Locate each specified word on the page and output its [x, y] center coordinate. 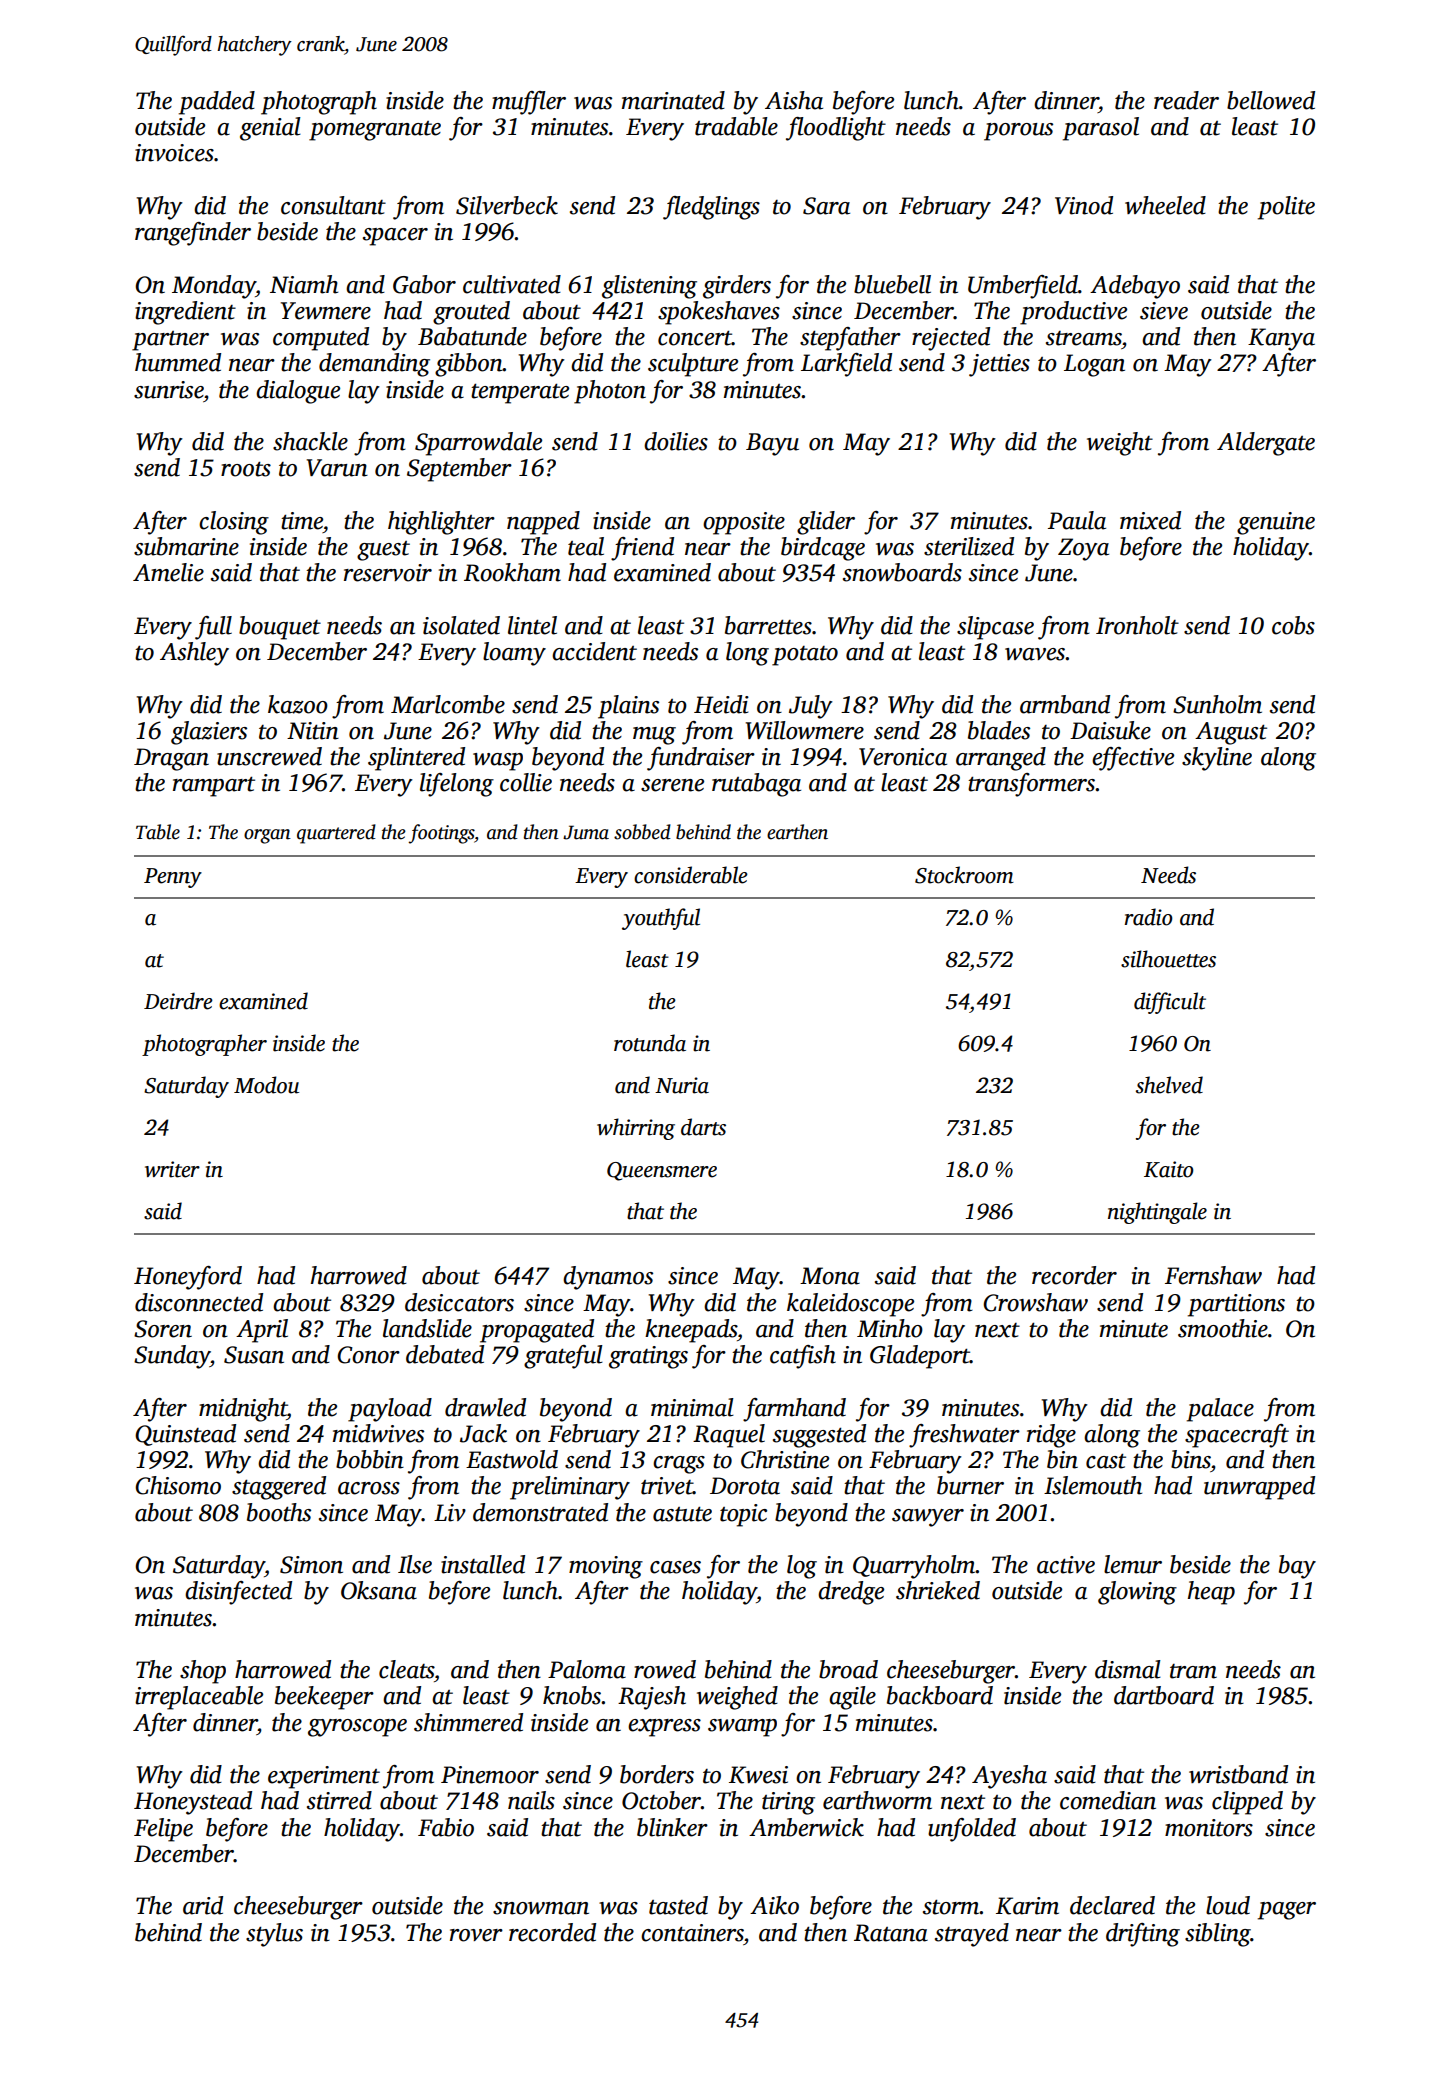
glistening [649, 287]
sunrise [169, 390]
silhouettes [1168, 959]
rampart [214, 787]
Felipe [163, 1830]
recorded [552, 1932]
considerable [691, 875]
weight [1120, 444]
